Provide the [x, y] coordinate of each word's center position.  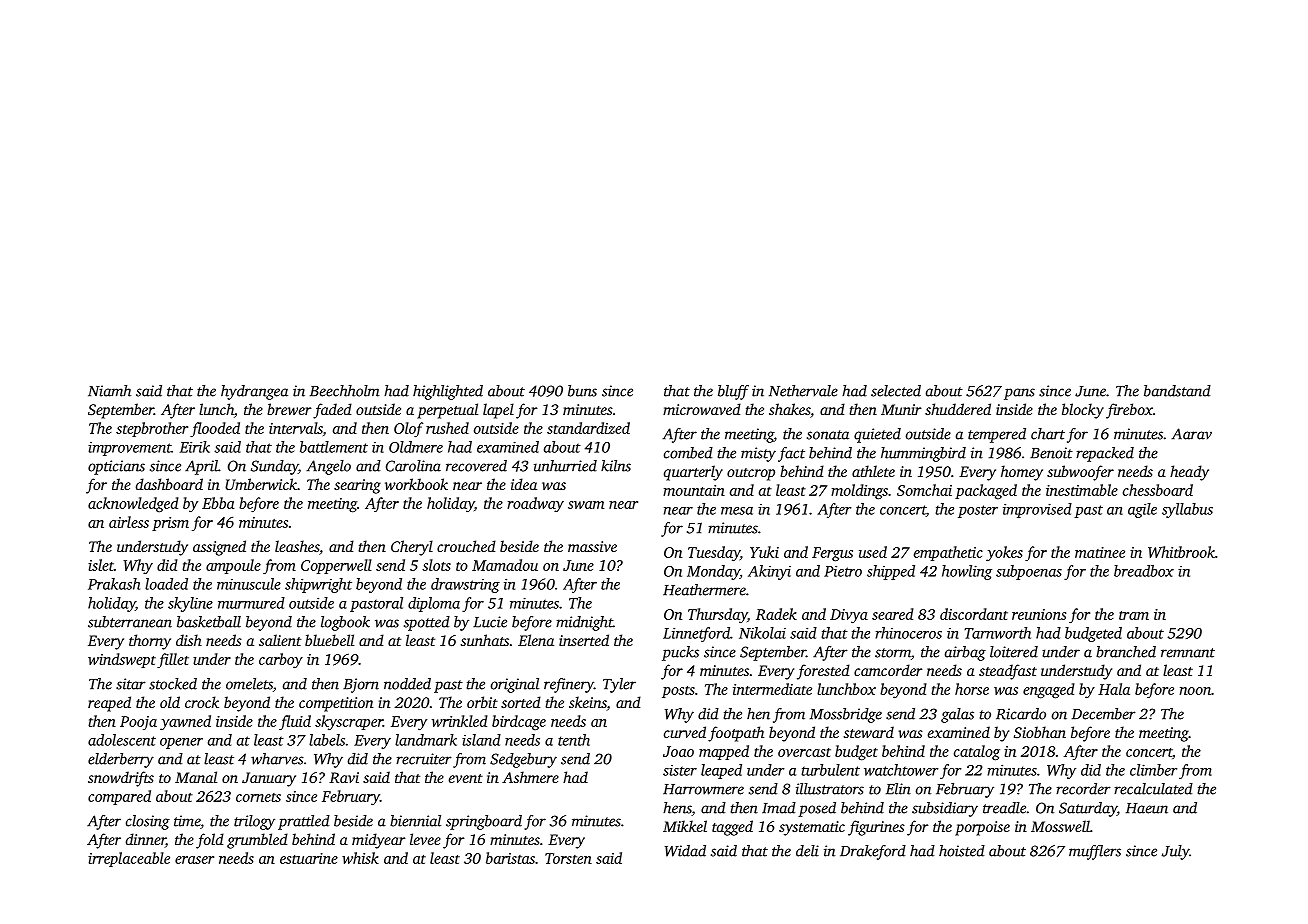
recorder [1083, 789]
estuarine [309, 858]
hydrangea [254, 392]
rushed [447, 428]
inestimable [1082, 490]
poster [978, 511]
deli [807, 851]
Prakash [114, 584]
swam [586, 505]
